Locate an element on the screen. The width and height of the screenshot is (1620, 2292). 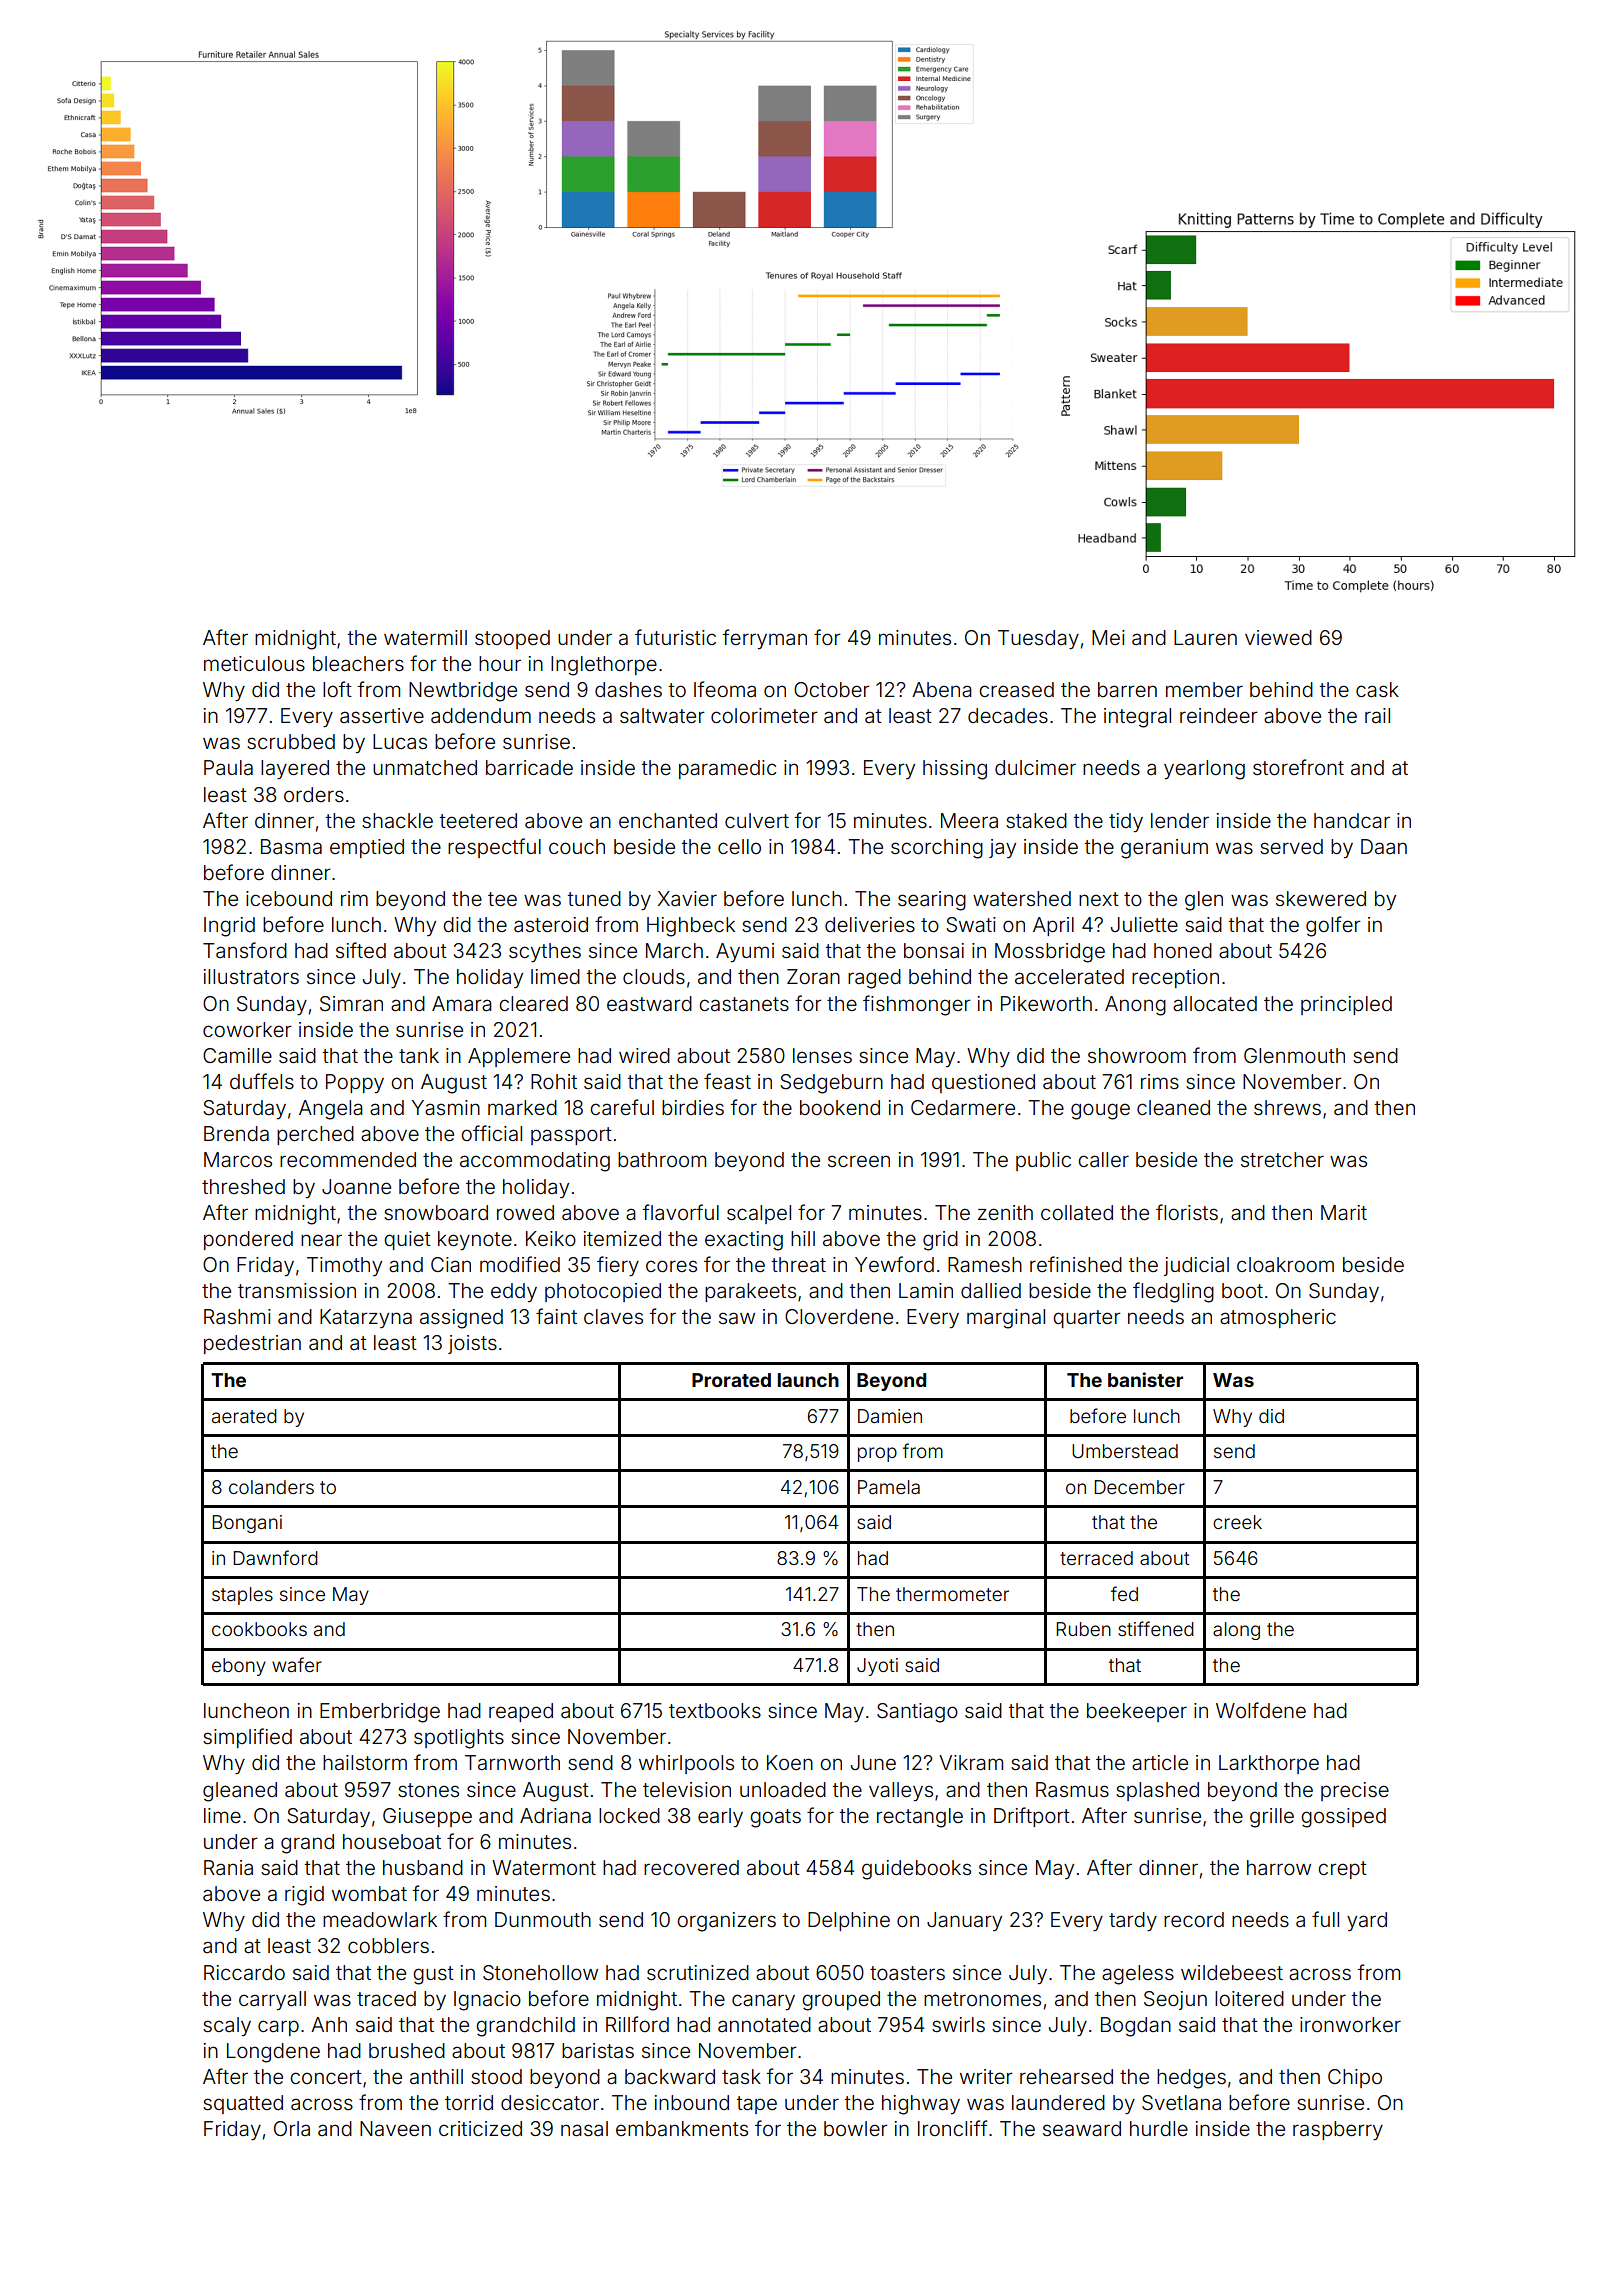
Ifeoma is located at coordinates (725, 689).
